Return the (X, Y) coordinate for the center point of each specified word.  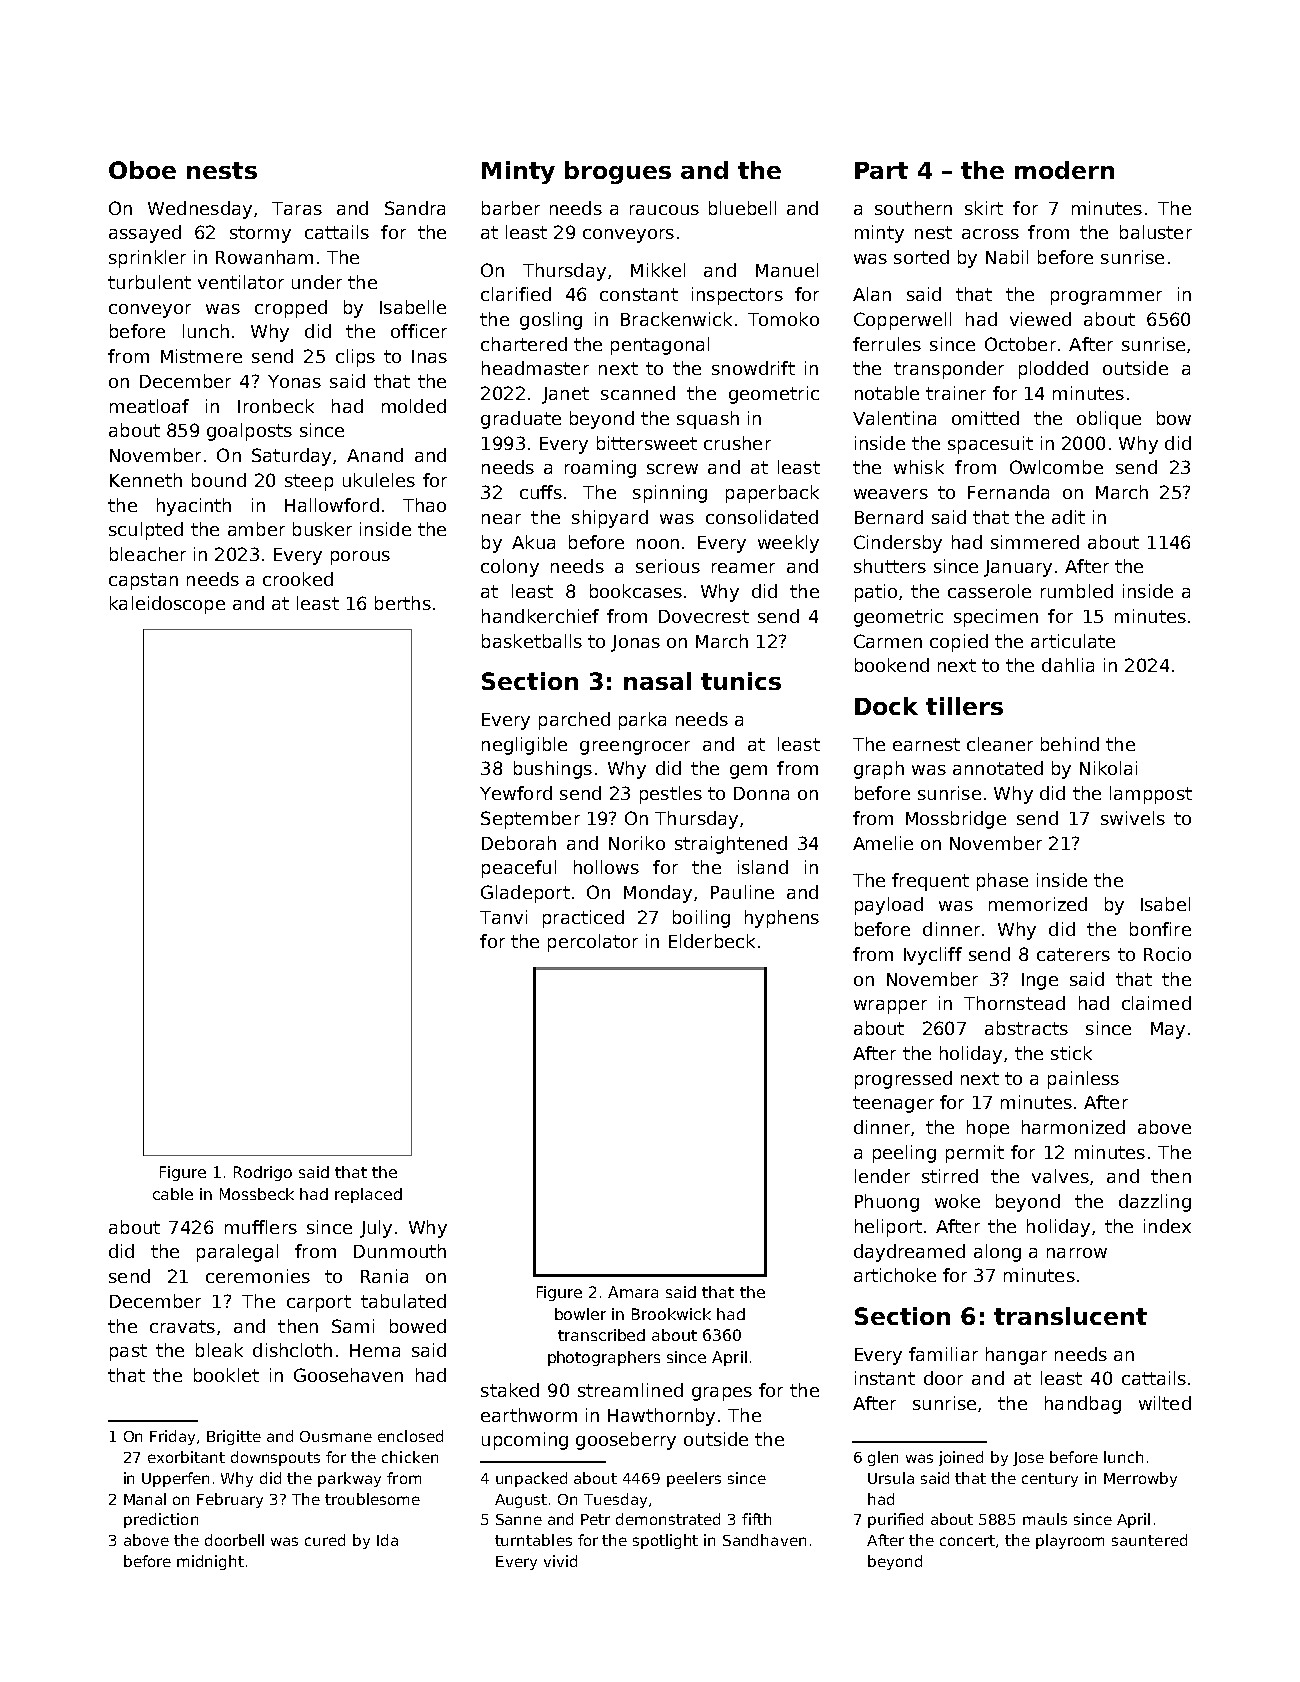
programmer (1106, 298)
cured (325, 1540)
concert (968, 1541)
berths (403, 603)
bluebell (742, 208)
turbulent (149, 282)
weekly (788, 544)
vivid (560, 1561)
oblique (1109, 420)
